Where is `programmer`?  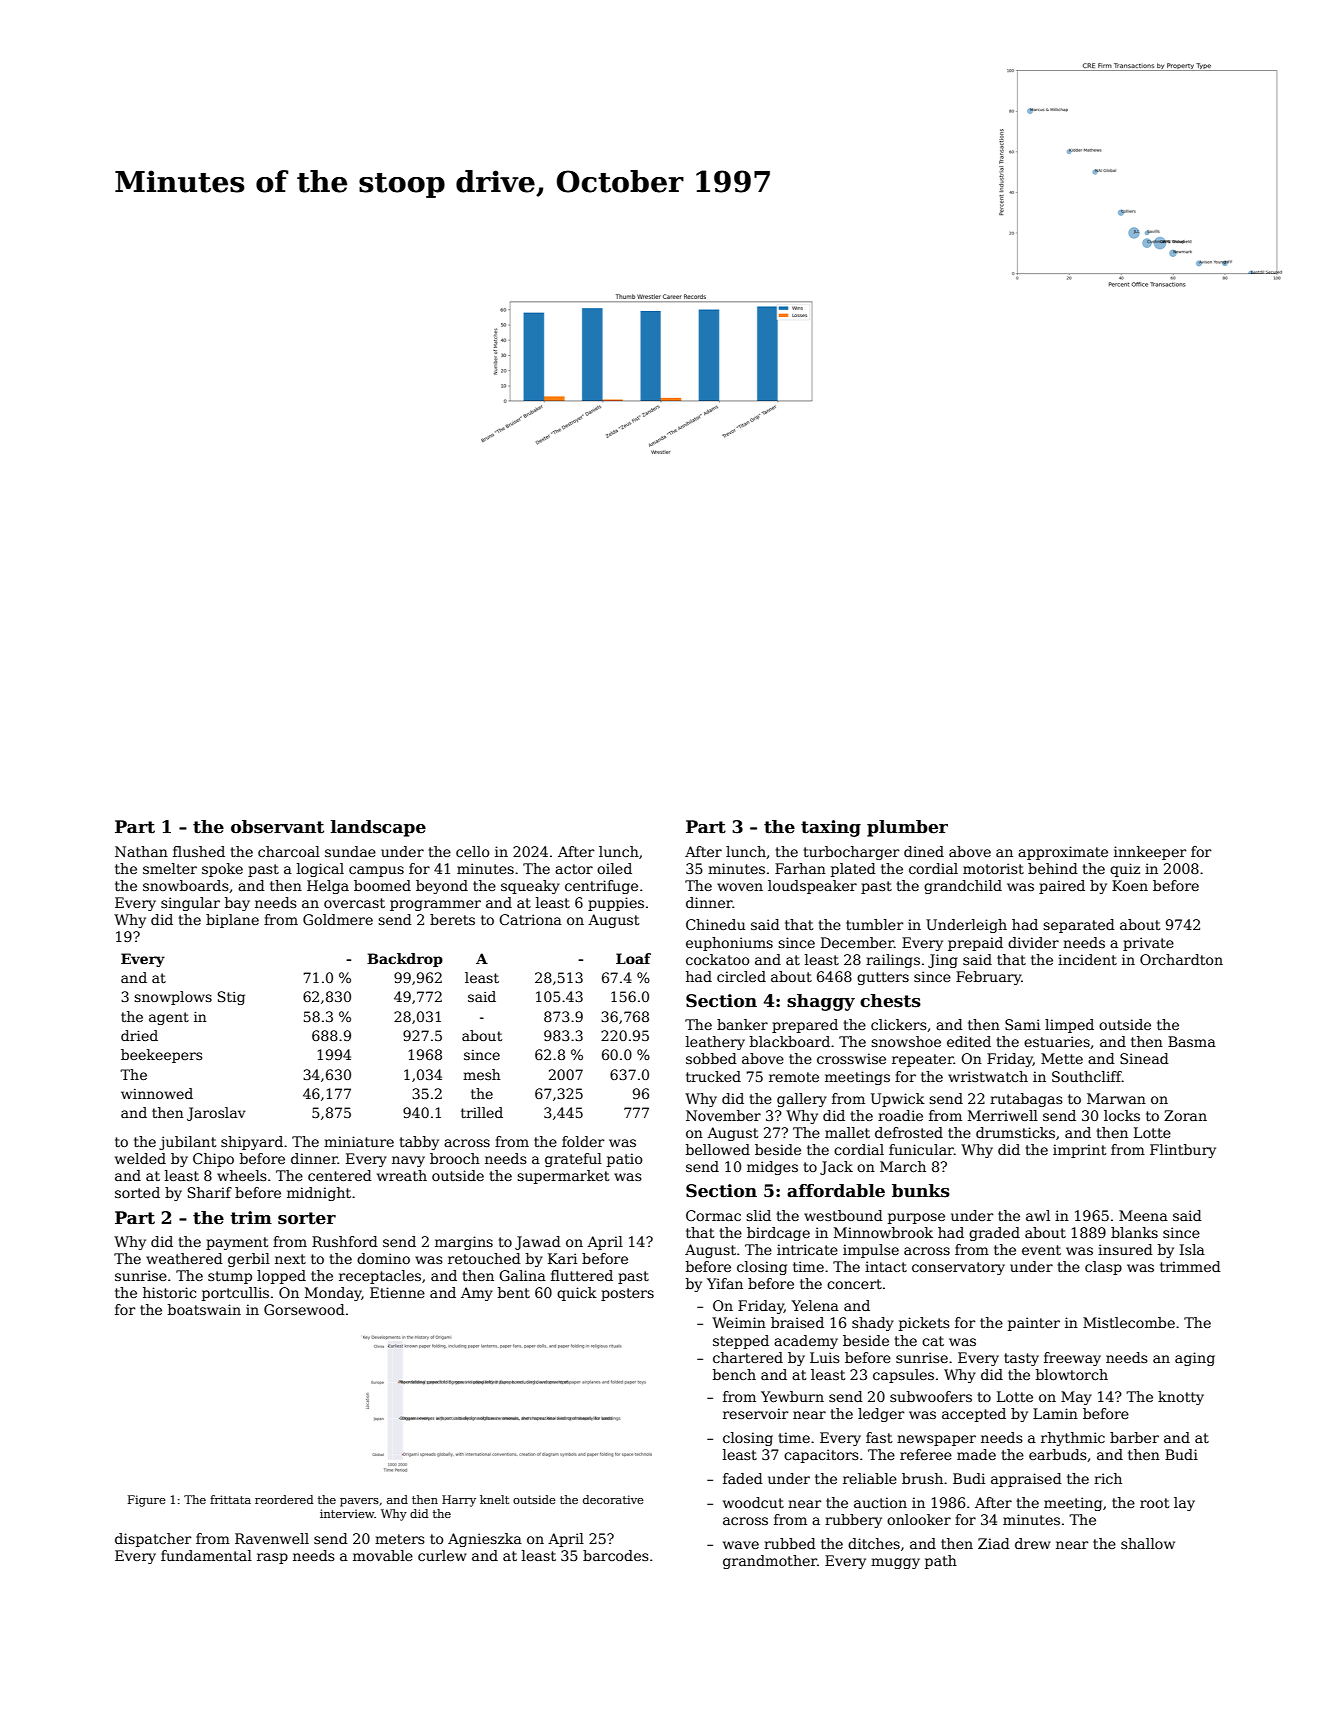 programmer is located at coordinates (435, 905).
